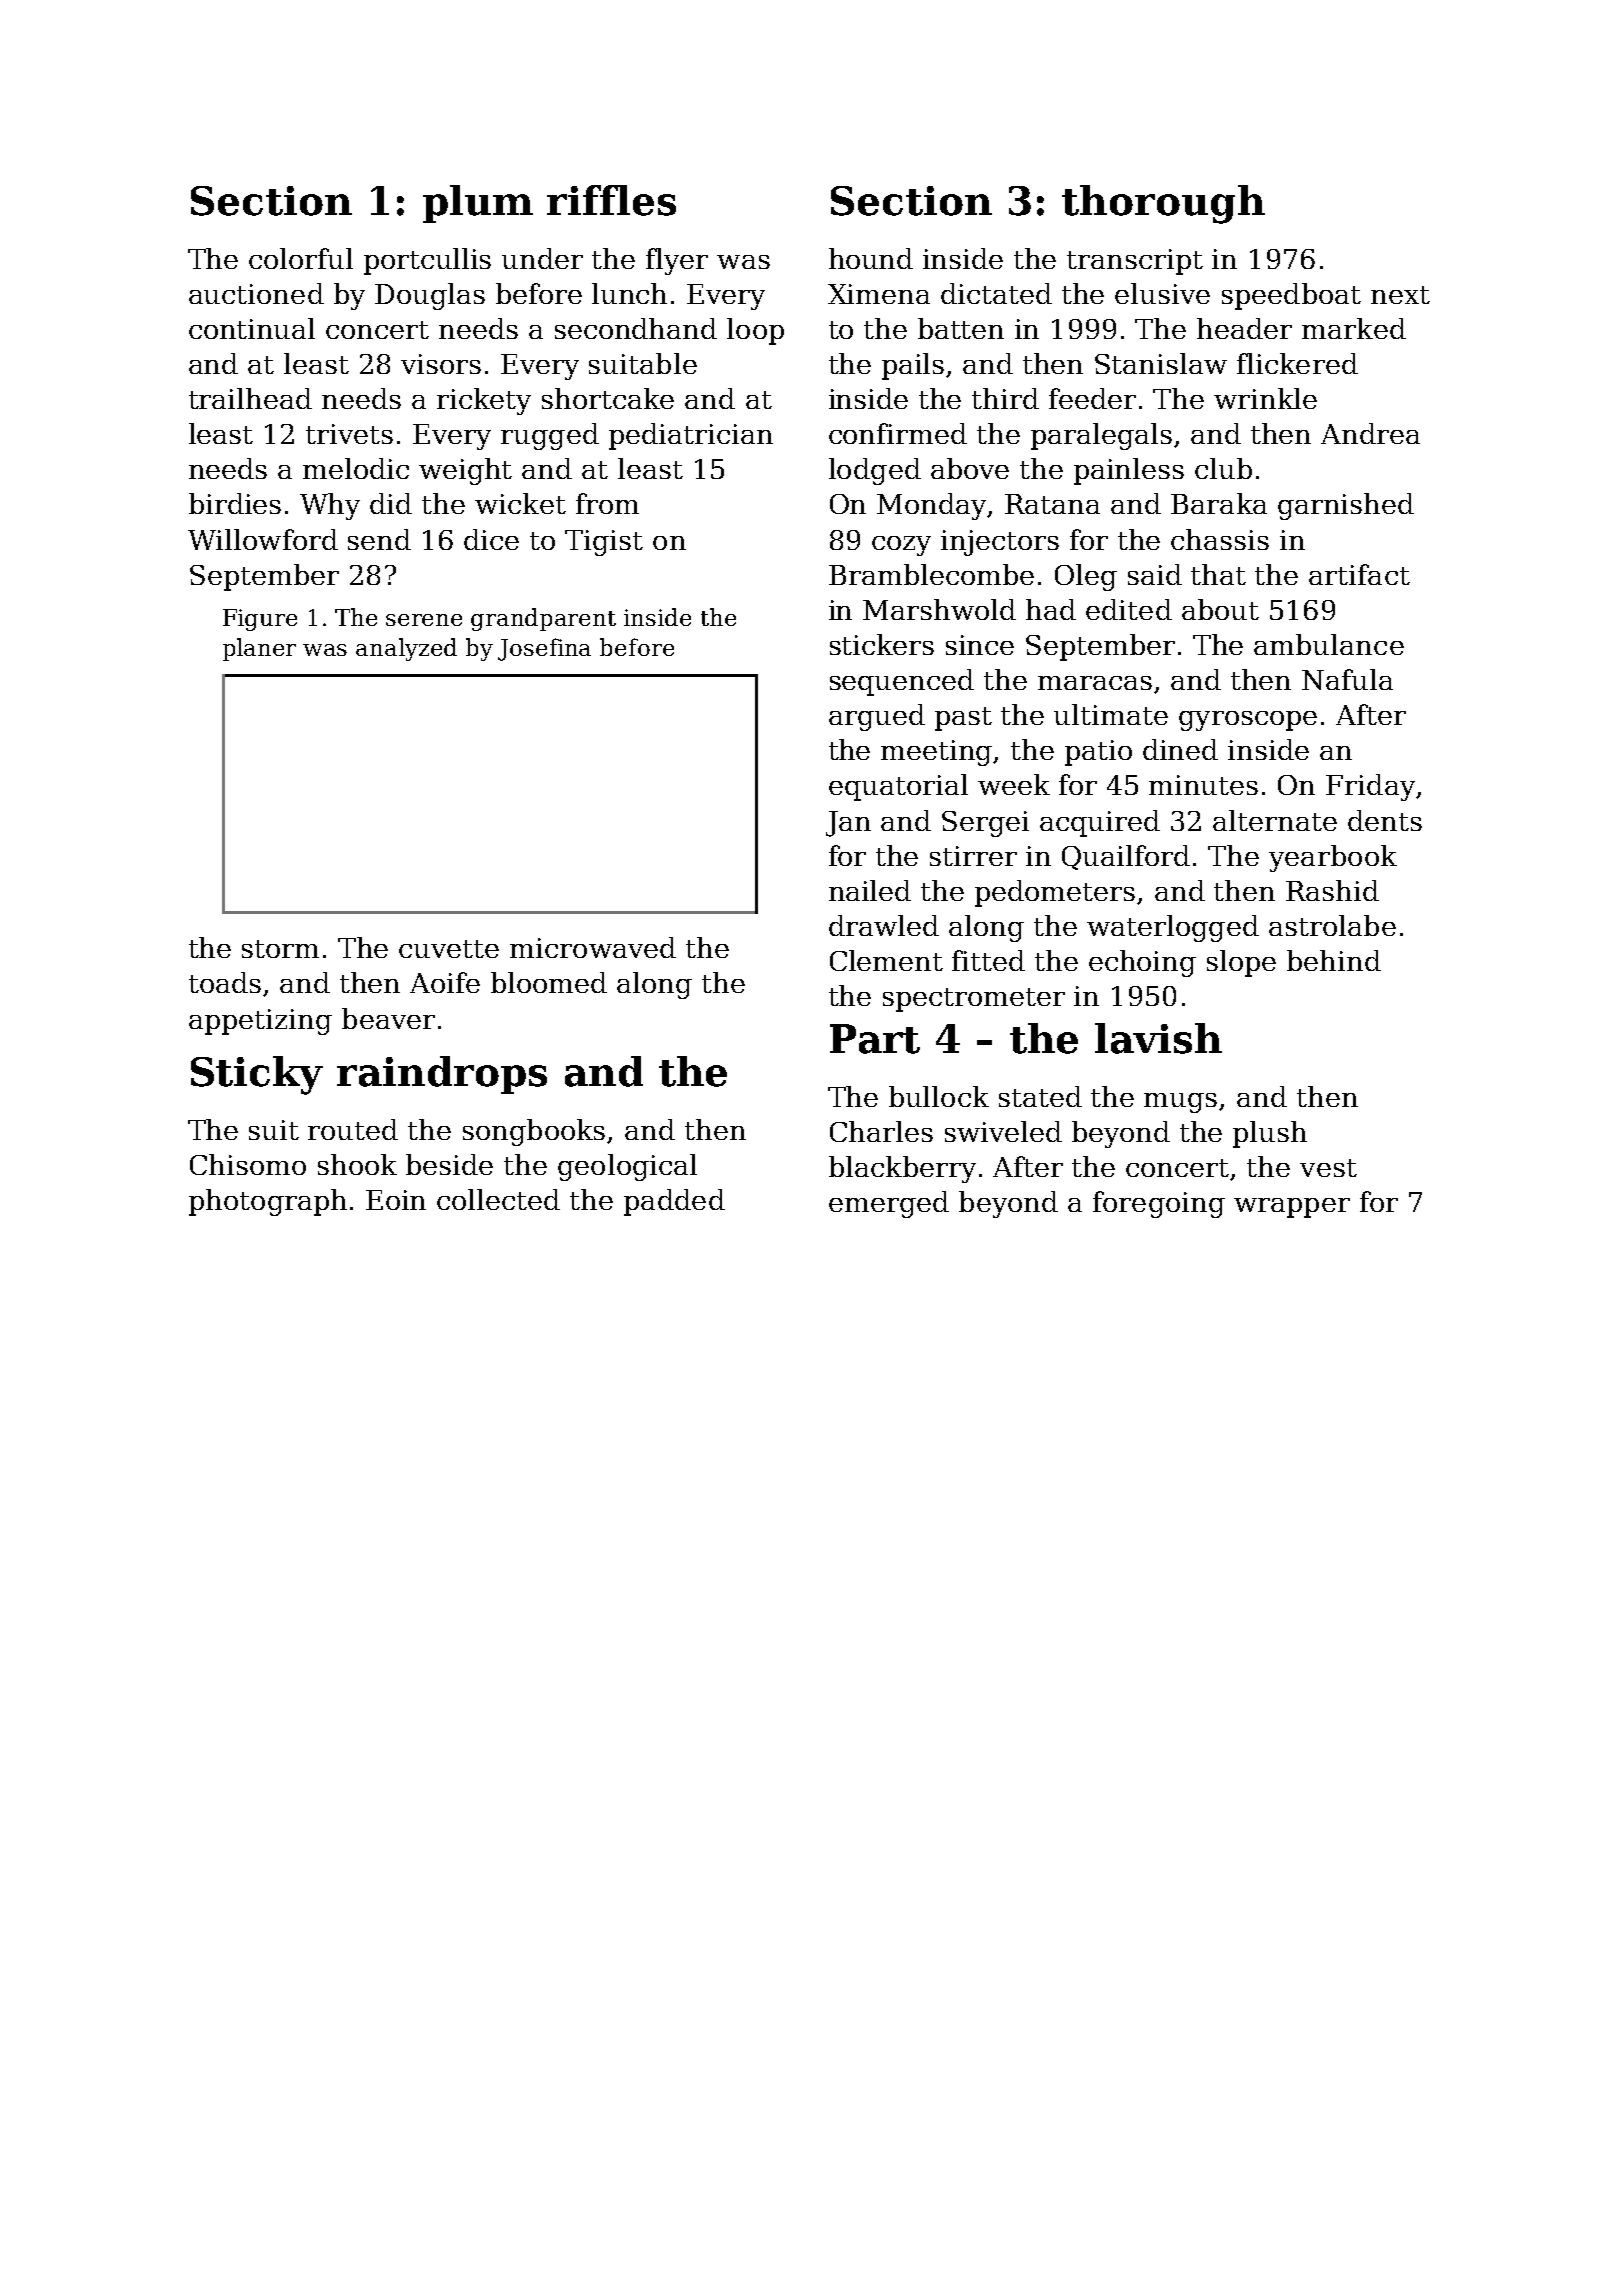 This screenshot has height=2292, width=1620. I want to click on planer, so click(259, 649).
